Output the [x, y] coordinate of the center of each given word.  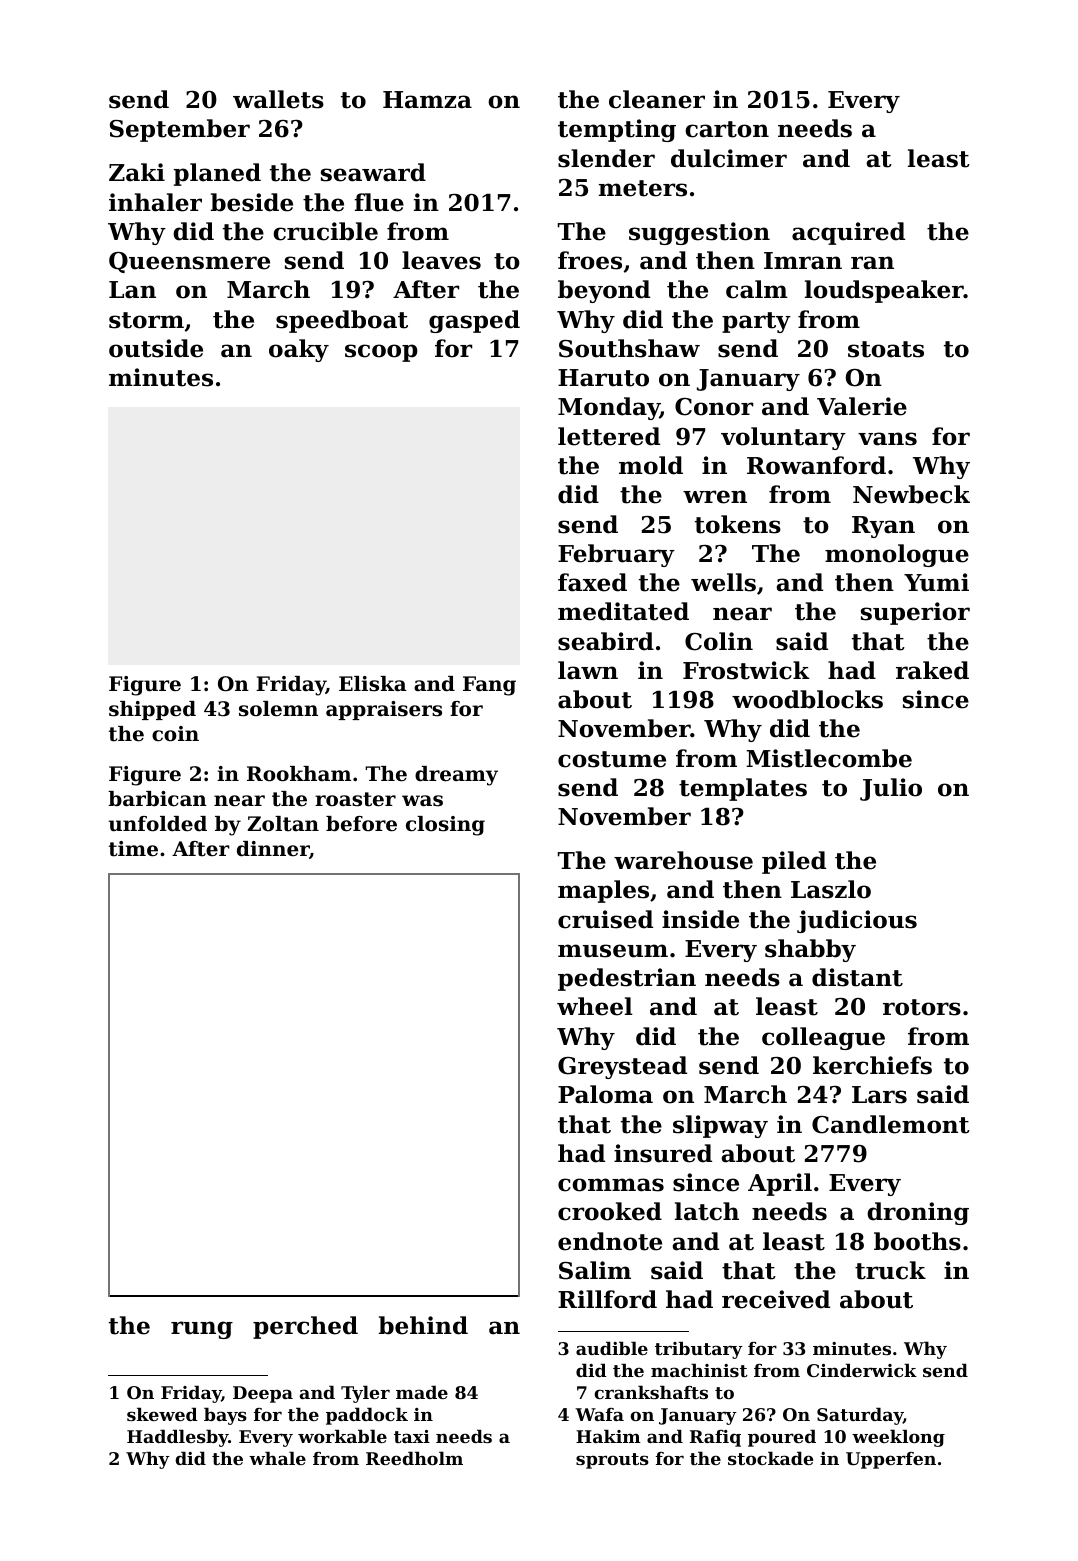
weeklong [898, 1438]
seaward [373, 172]
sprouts [612, 1461]
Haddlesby [177, 1438]
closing [445, 826]
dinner [273, 849]
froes [590, 260]
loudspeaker [884, 291]
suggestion [699, 233]
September [180, 130]
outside [156, 348]
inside [700, 919]
